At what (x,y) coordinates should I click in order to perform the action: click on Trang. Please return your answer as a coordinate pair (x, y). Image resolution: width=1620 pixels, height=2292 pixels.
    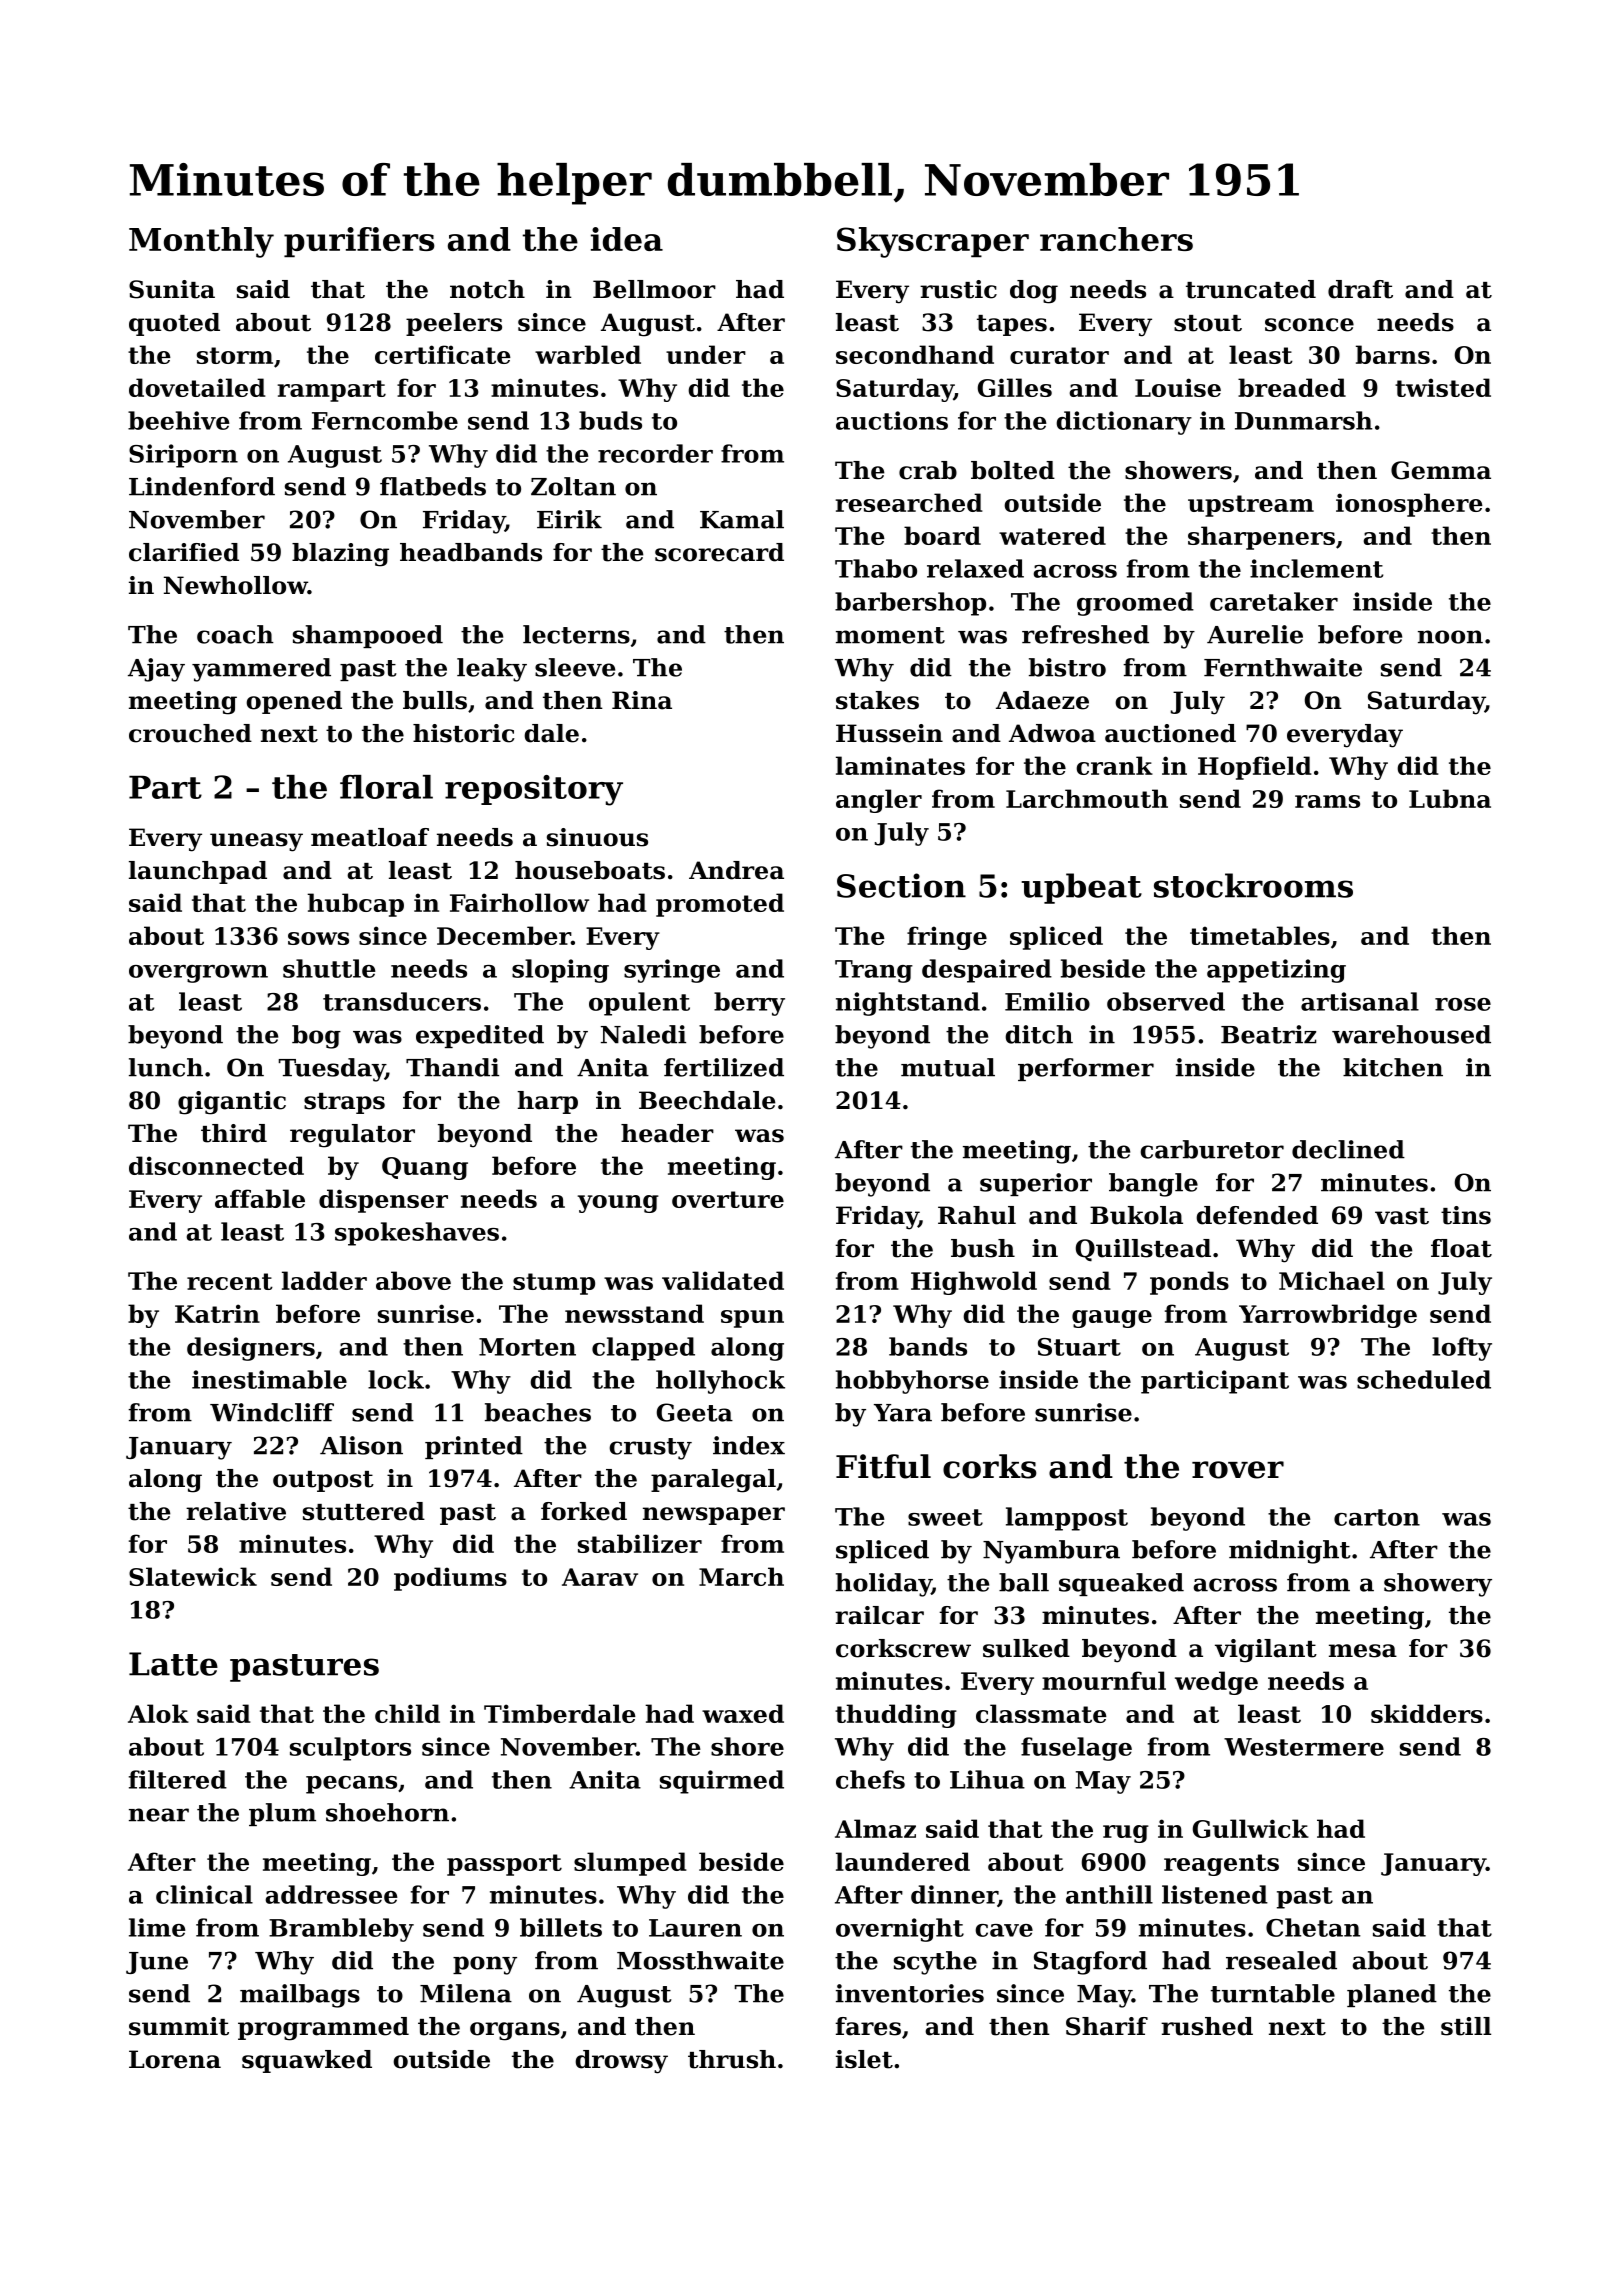
    Looking at the image, I should click on (874, 971).
